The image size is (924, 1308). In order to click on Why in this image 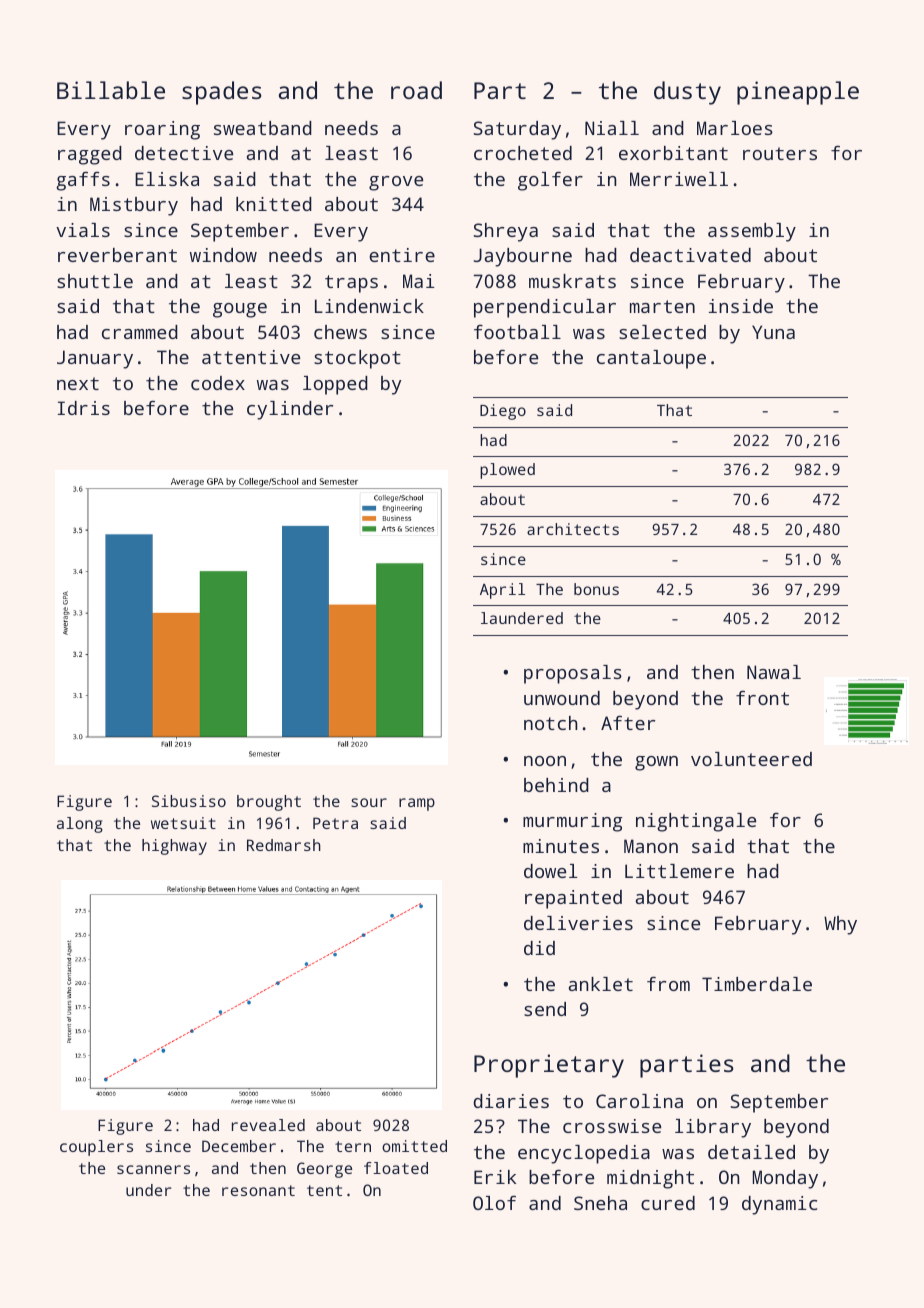, I will do `click(840, 925)`.
